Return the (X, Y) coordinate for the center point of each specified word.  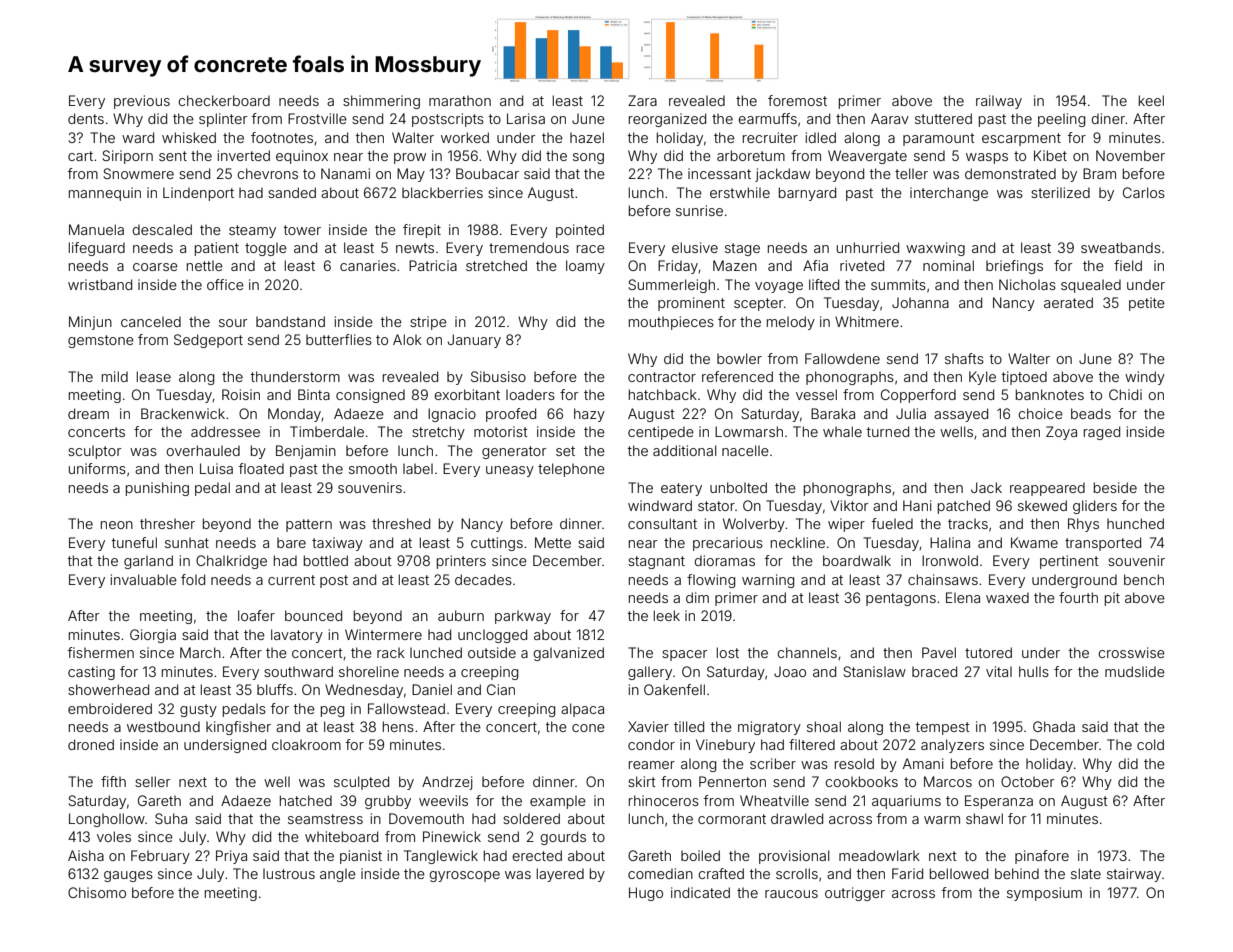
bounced (313, 615)
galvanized (568, 654)
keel (1151, 100)
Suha (171, 818)
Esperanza (999, 802)
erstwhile (740, 192)
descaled (162, 229)
